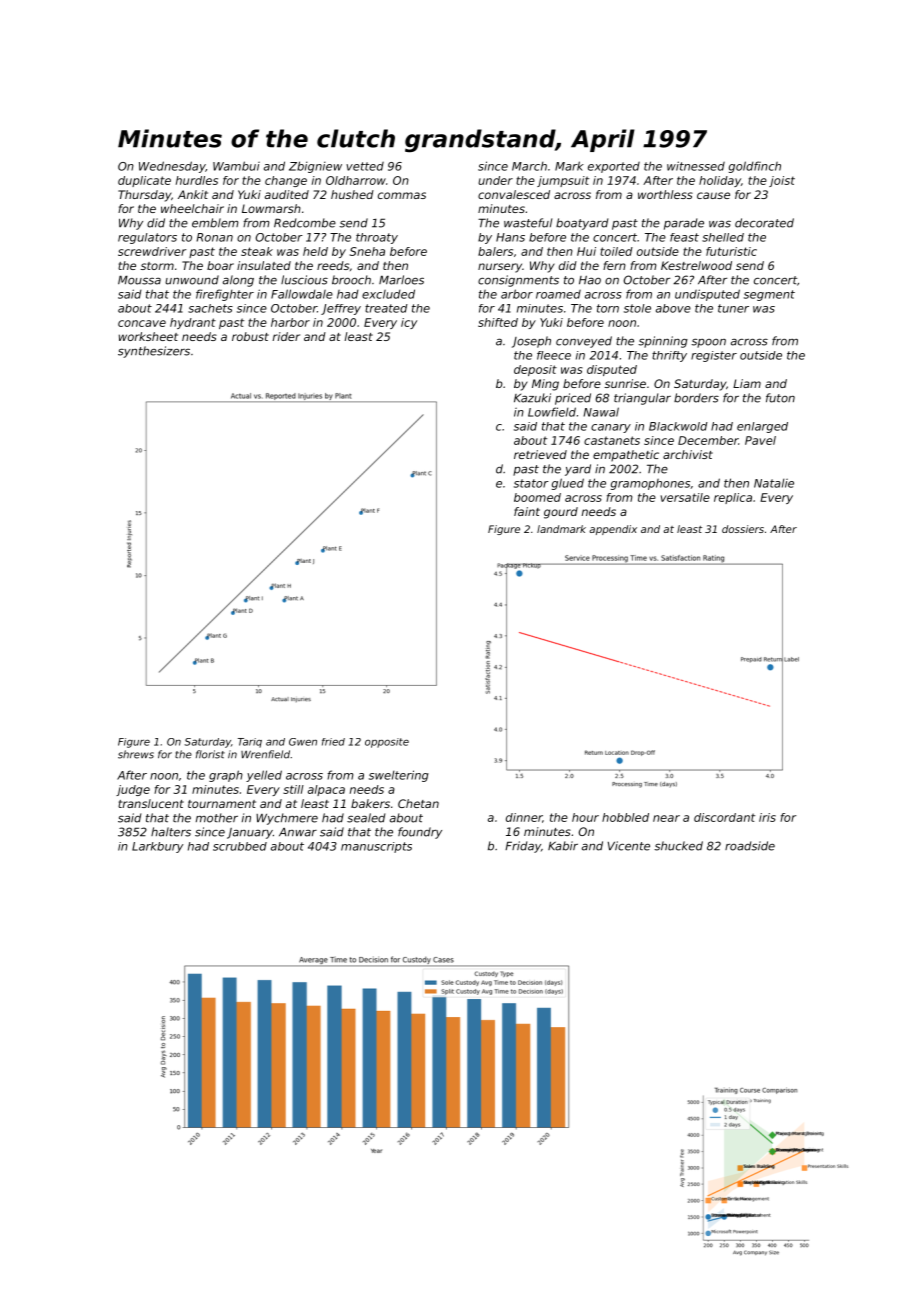  I want to click on screwdriver, so click(152, 251).
